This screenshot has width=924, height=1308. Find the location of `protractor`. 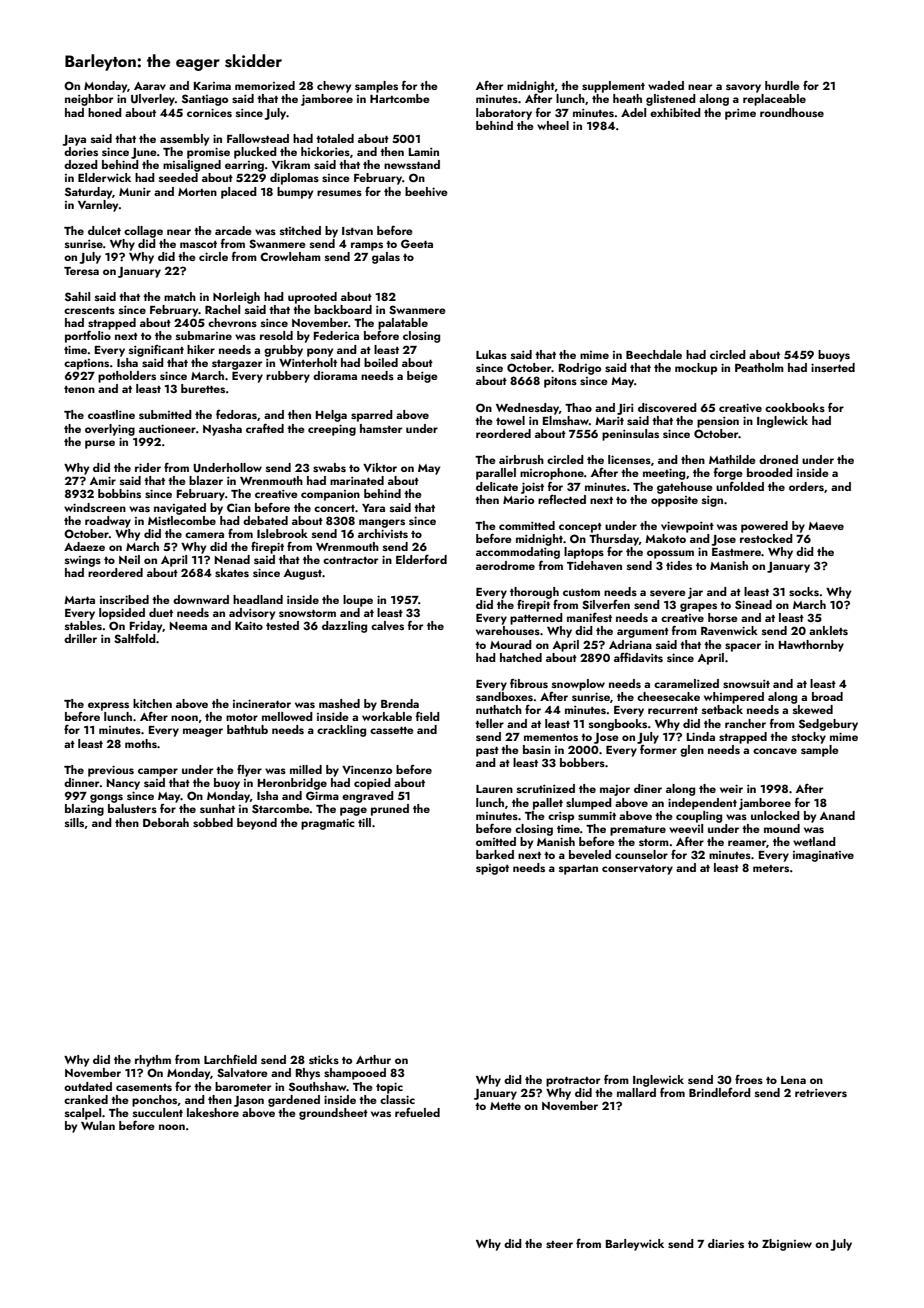

protractor is located at coordinates (573, 1082).
